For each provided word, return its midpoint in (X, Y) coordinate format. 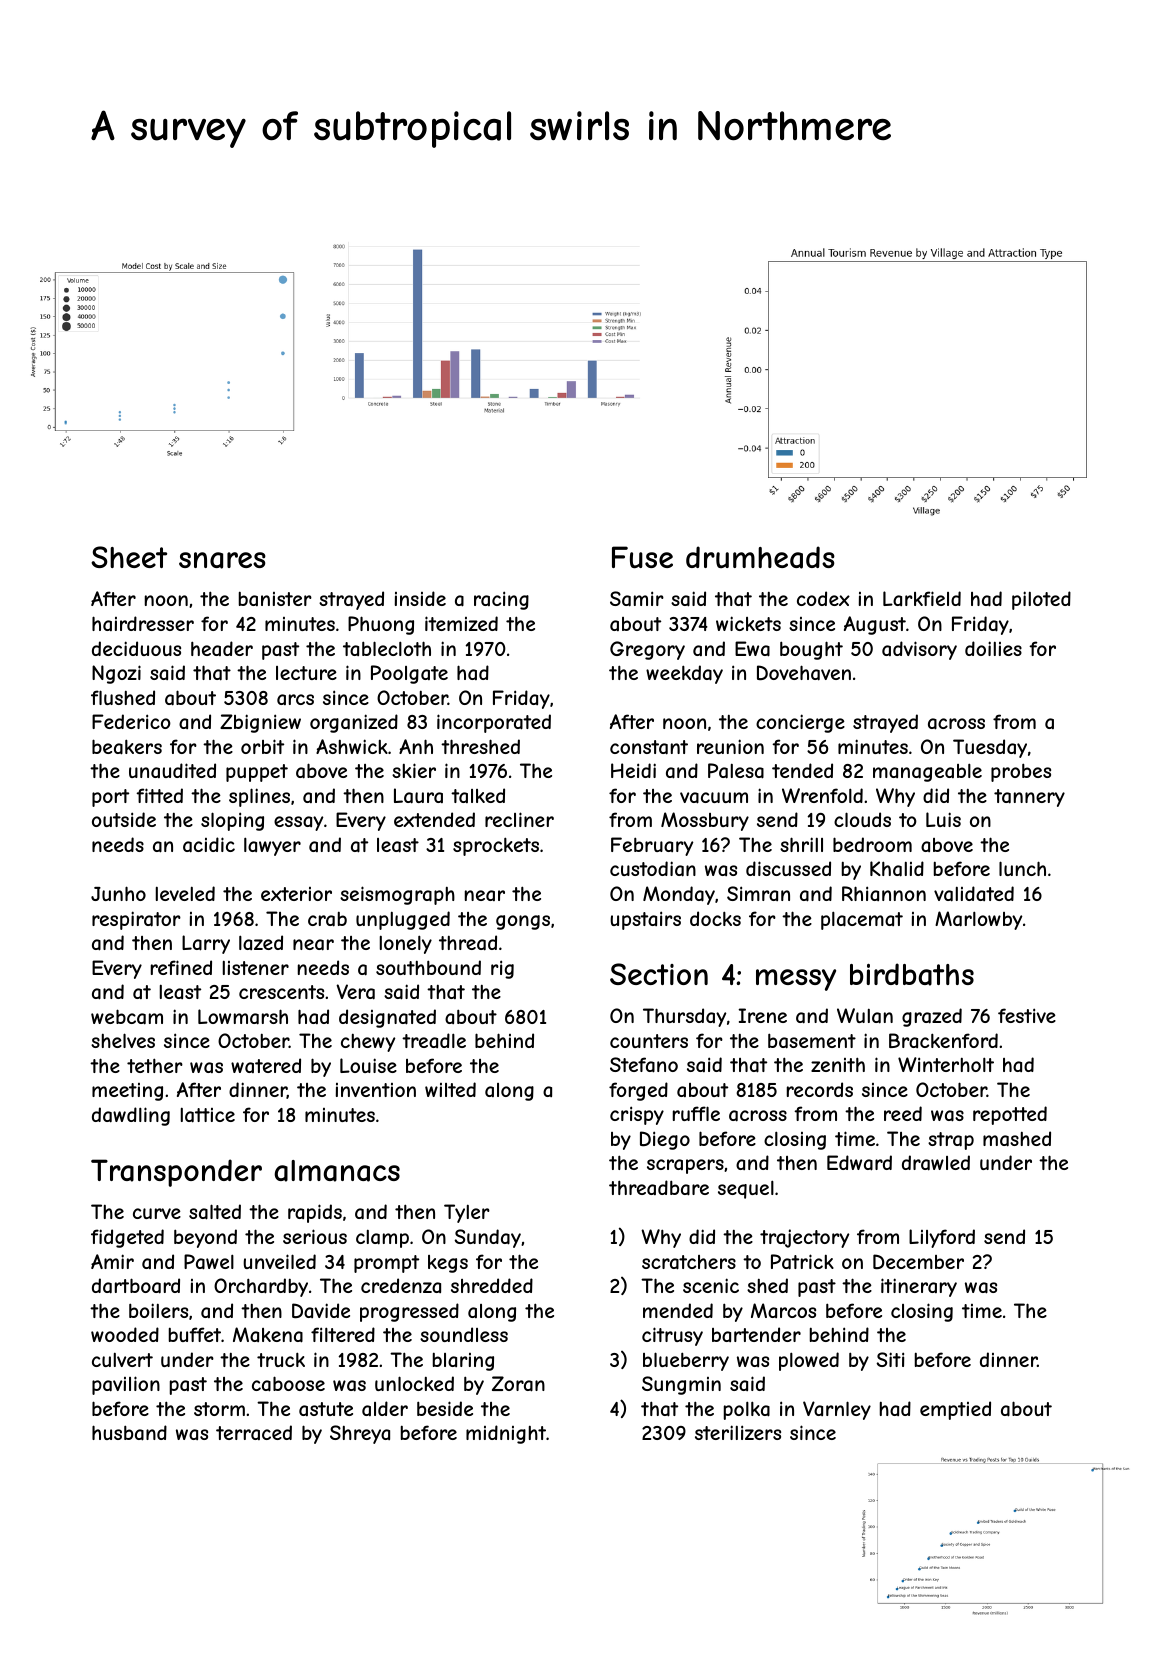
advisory (919, 650)
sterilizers (738, 1432)
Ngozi (116, 674)
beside (445, 1408)
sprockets (496, 846)
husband (129, 1433)
